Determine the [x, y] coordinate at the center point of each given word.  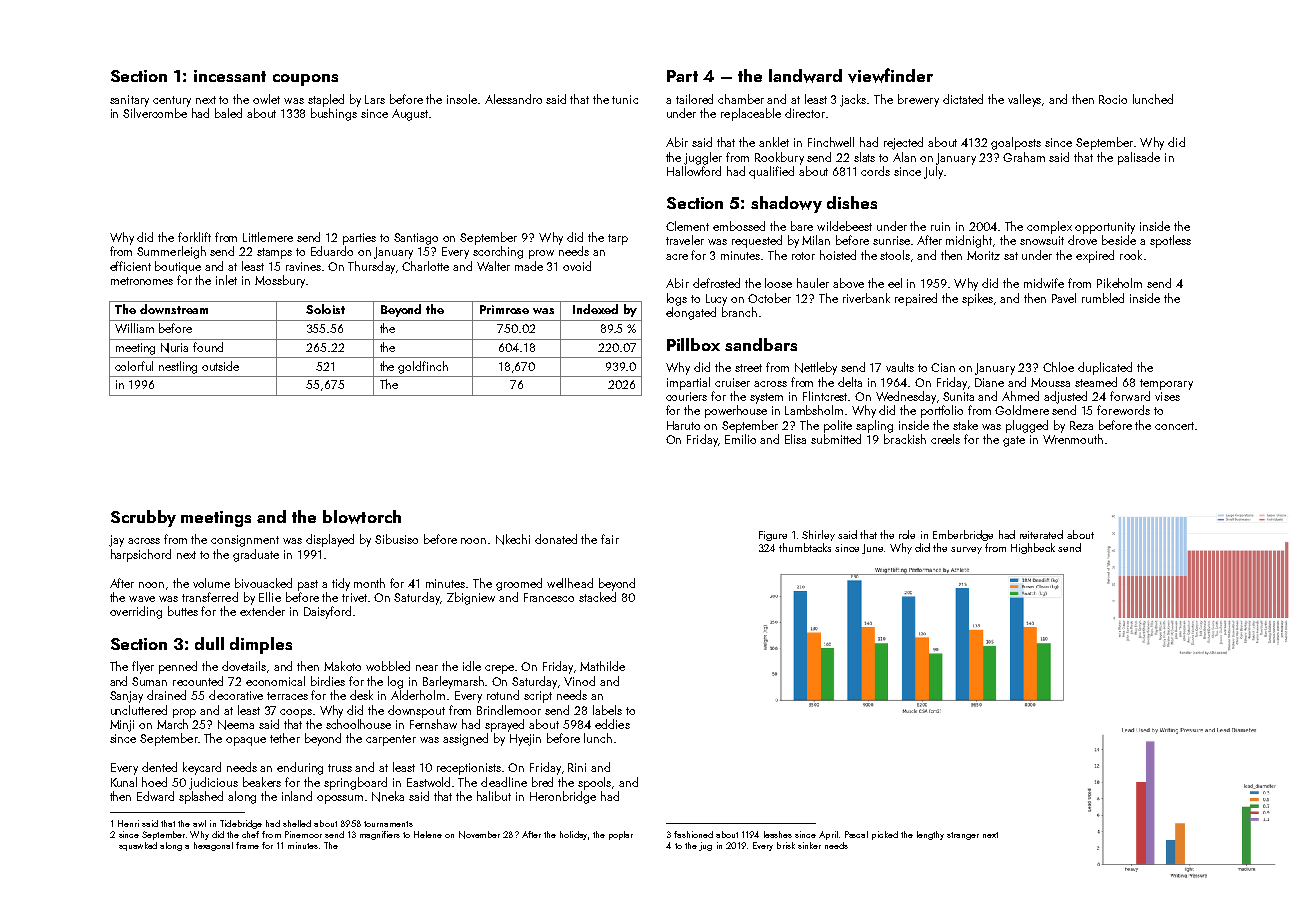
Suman [149, 681]
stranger [963, 836]
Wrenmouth [1073, 439]
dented [159, 767]
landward [805, 76]
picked [885, 835]
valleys [1024, 100]
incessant [230, 76]
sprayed [504, 725]
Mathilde [602, 666]
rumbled [1103, 298]
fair [610, 539]
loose [778, 283]
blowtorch [362, 517]
